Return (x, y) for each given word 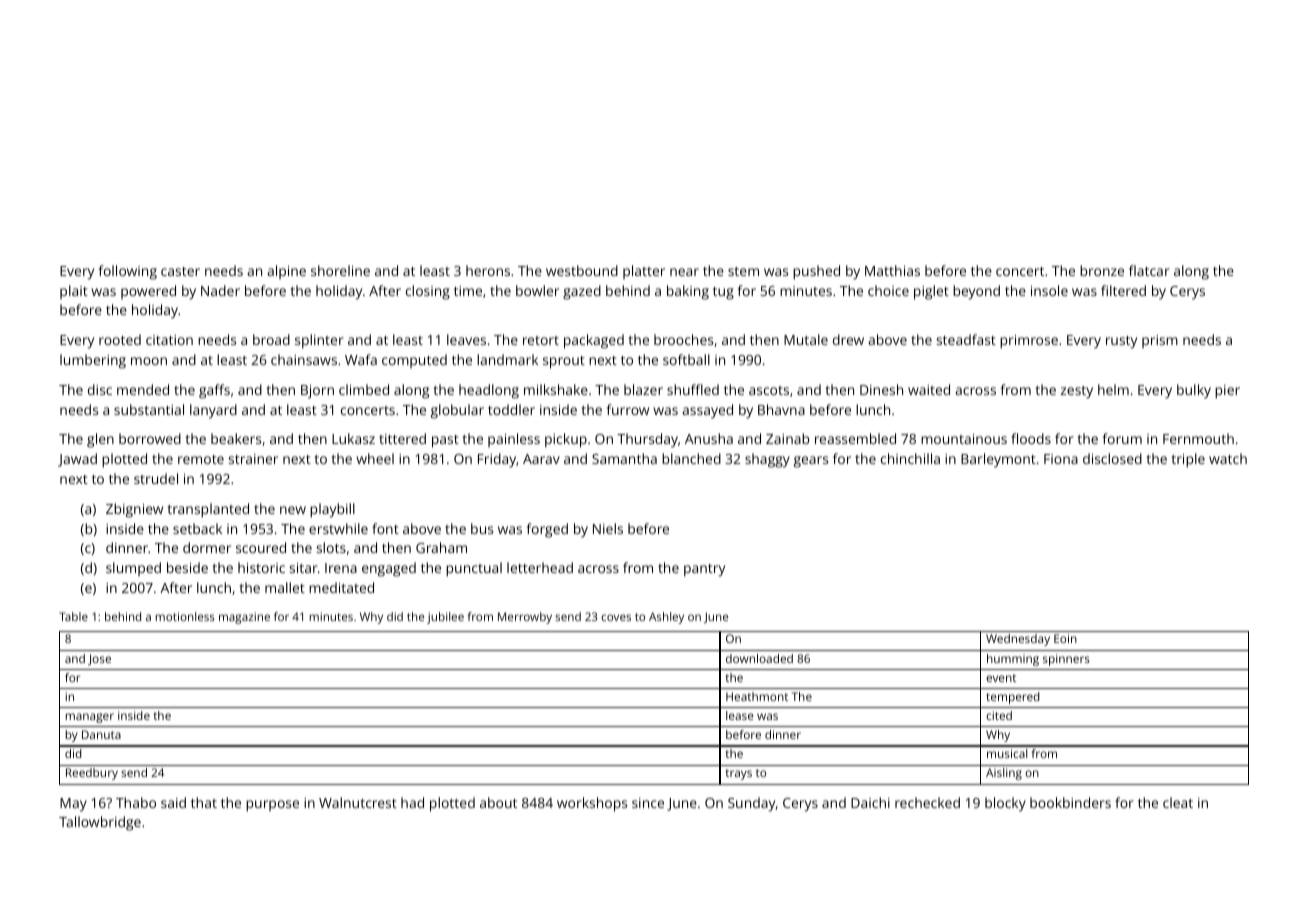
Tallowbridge (100, 823)
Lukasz (353, 438)
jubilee (445, 618)
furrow (628, 409)
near (684, 272)
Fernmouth (1198, 438)
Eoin (1065, 638)
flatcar (1149, 270)
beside (187, 567)
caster (180, 271)
